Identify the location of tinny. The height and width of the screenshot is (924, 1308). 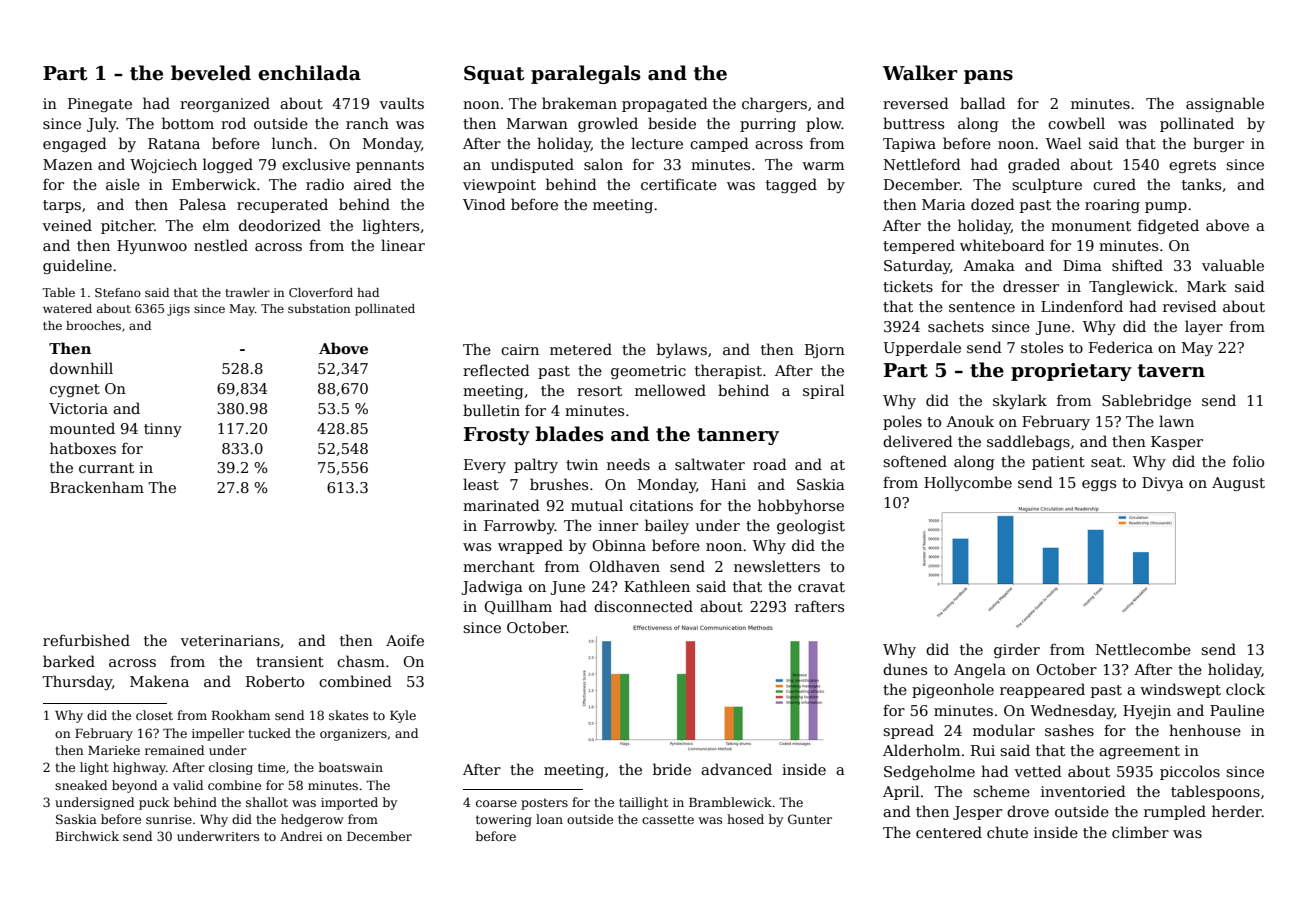
(163, 430).
